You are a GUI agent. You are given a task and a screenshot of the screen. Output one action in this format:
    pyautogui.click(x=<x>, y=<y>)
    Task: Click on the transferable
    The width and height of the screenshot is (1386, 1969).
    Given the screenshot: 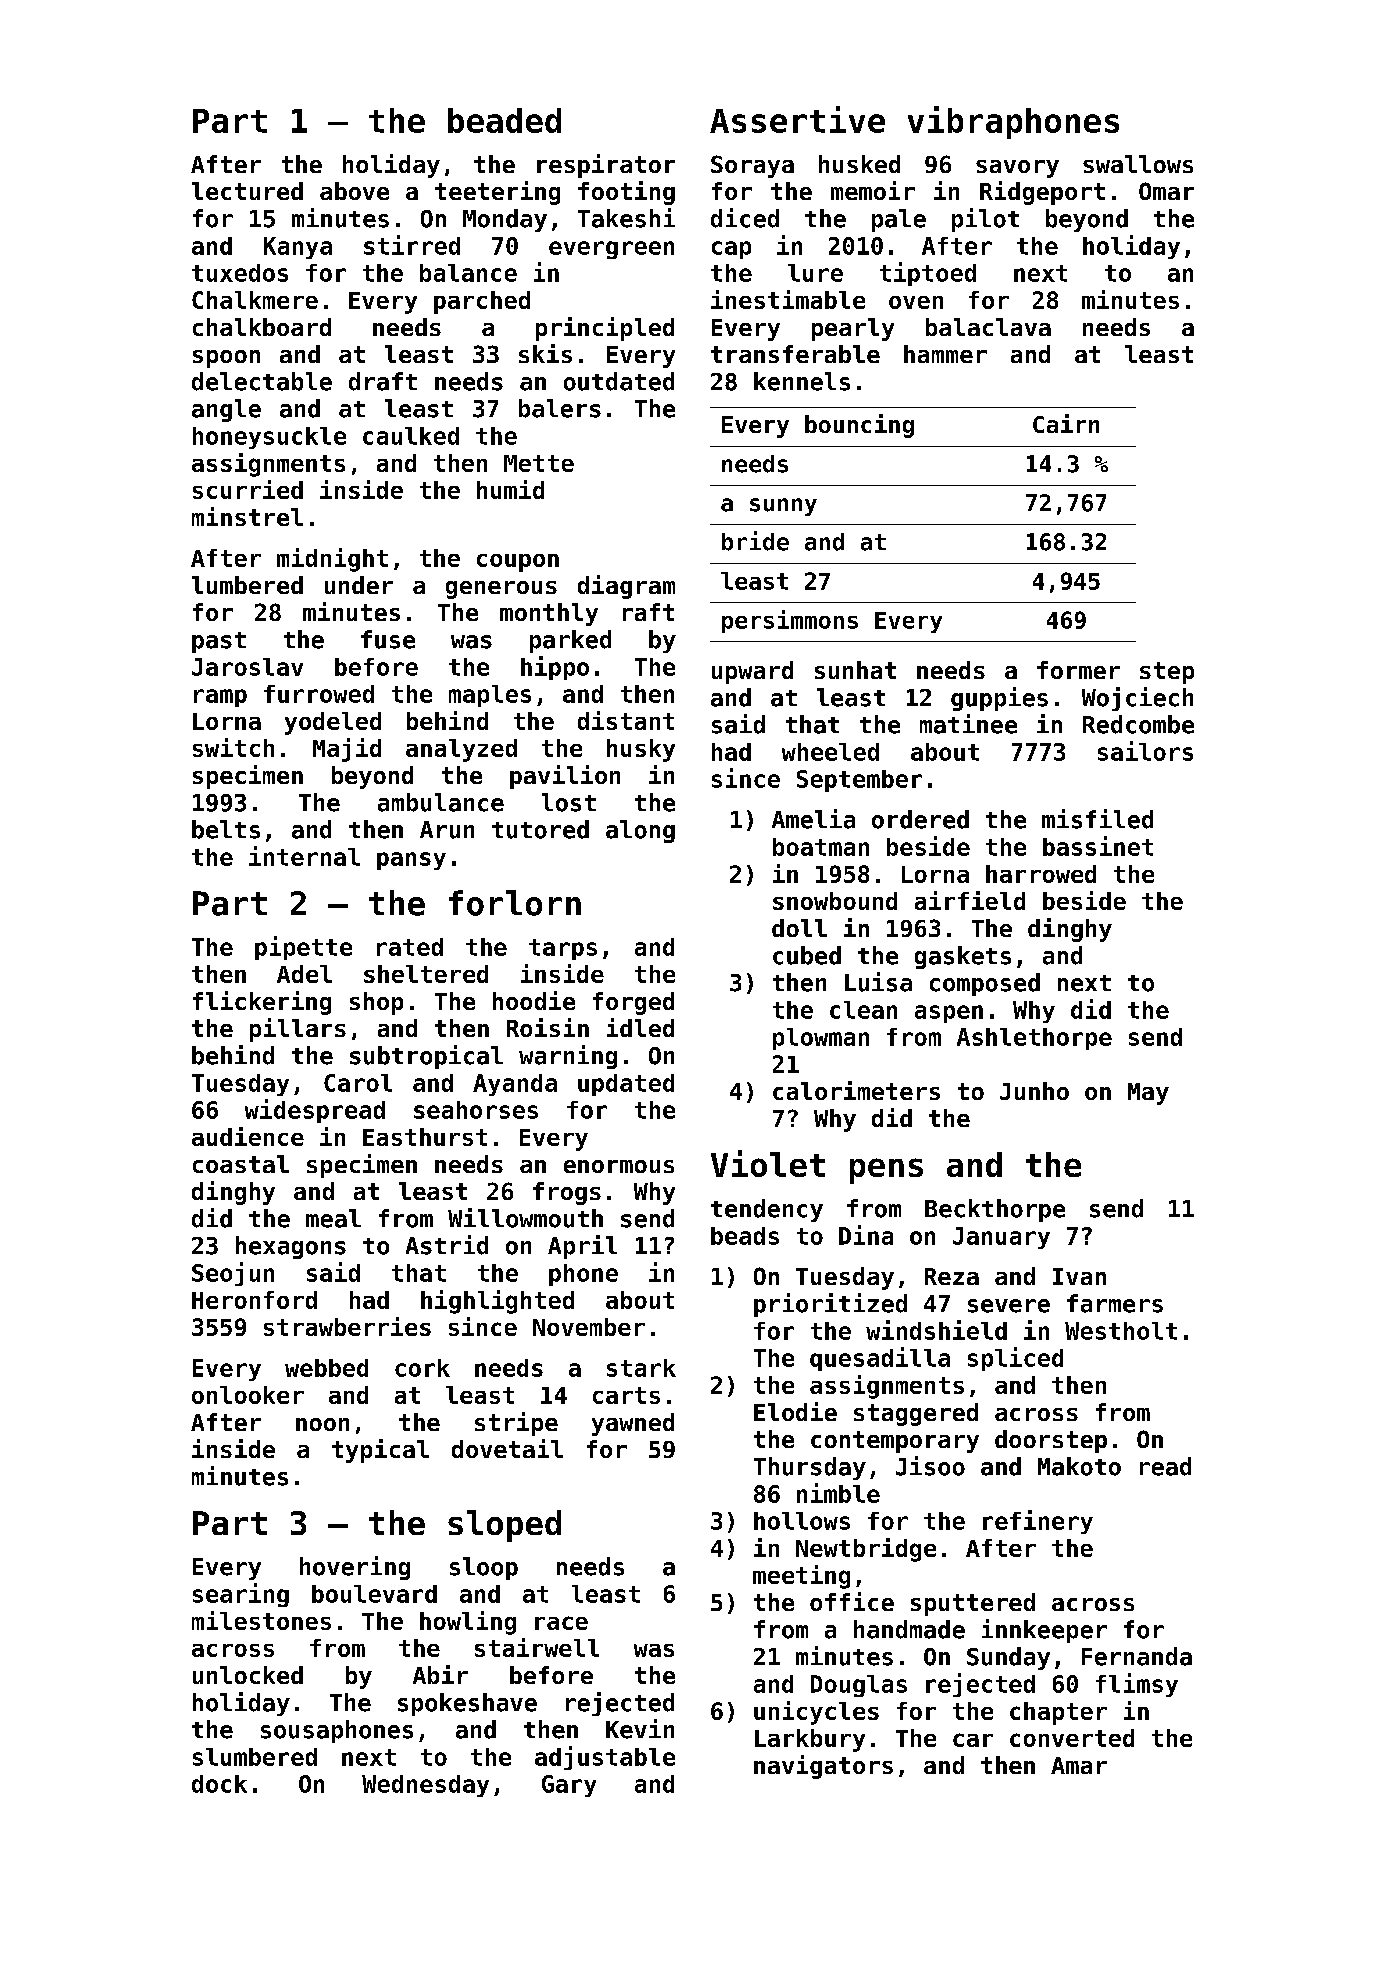 What is the action you would take?
    pyautogui.click(x=795, y=354)
